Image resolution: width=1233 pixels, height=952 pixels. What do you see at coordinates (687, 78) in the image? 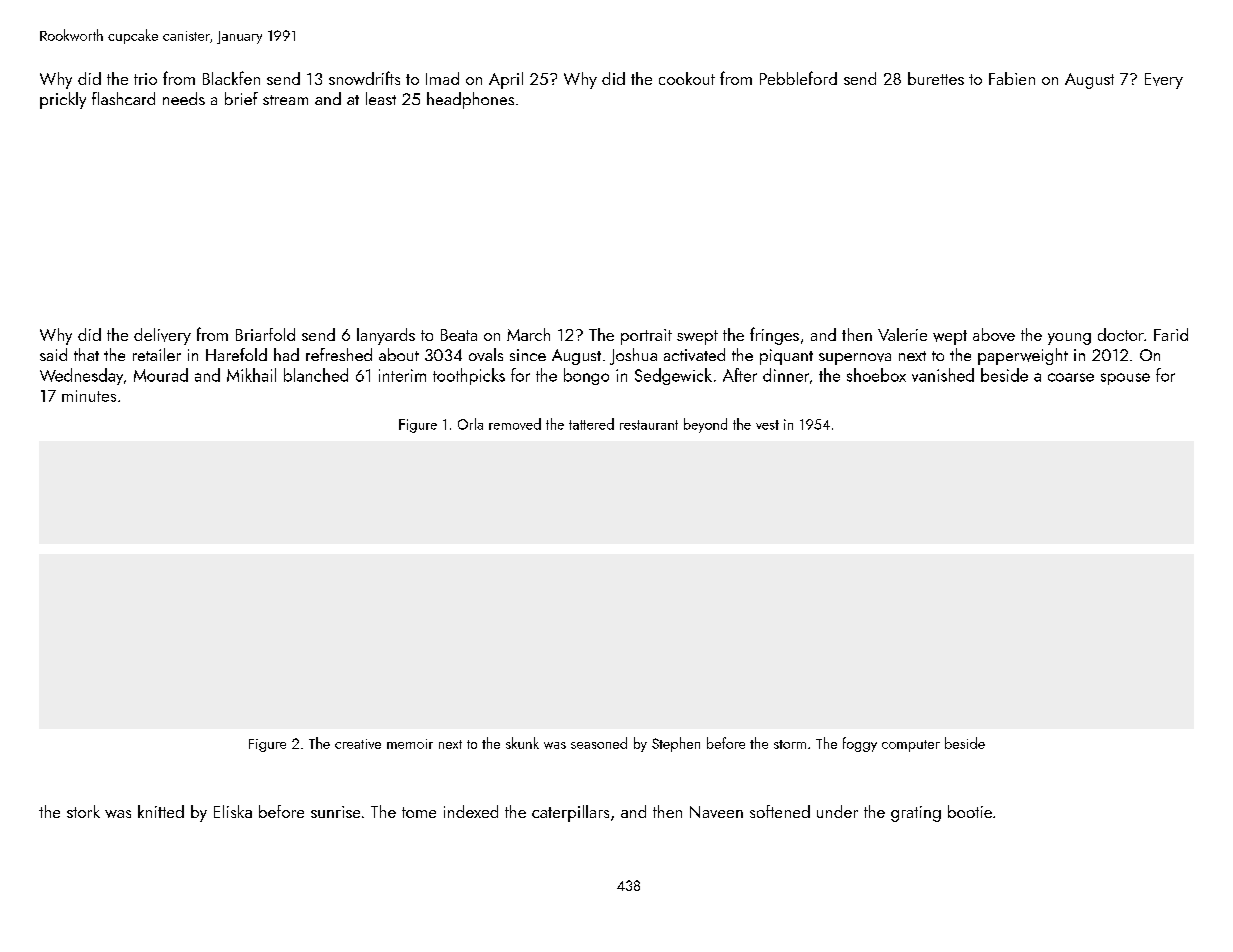
I see `cookout` at bounding box center [687, 78].
